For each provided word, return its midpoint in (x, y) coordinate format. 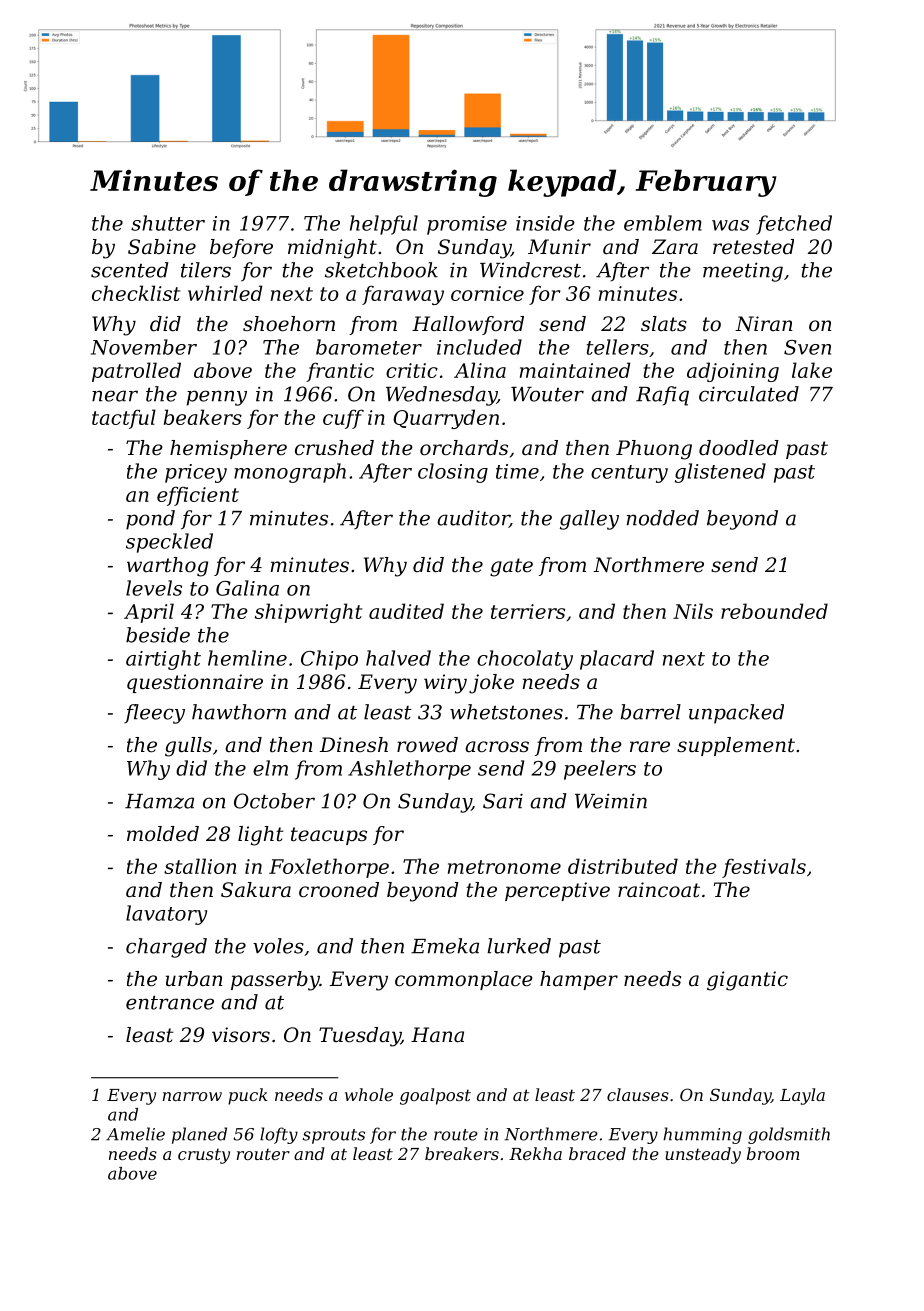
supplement (736, 746)
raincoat (659, 890)
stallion (200, 866)
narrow (192, 1096)
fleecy (154, 714)
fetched (794, 225)
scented (130, 270)
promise (467, 225)
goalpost (435, 1096)
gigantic (747, 981)
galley (589, 520)
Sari (503, 801)
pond (150, 520)
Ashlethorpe (409, 770)
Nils (693, 611)
